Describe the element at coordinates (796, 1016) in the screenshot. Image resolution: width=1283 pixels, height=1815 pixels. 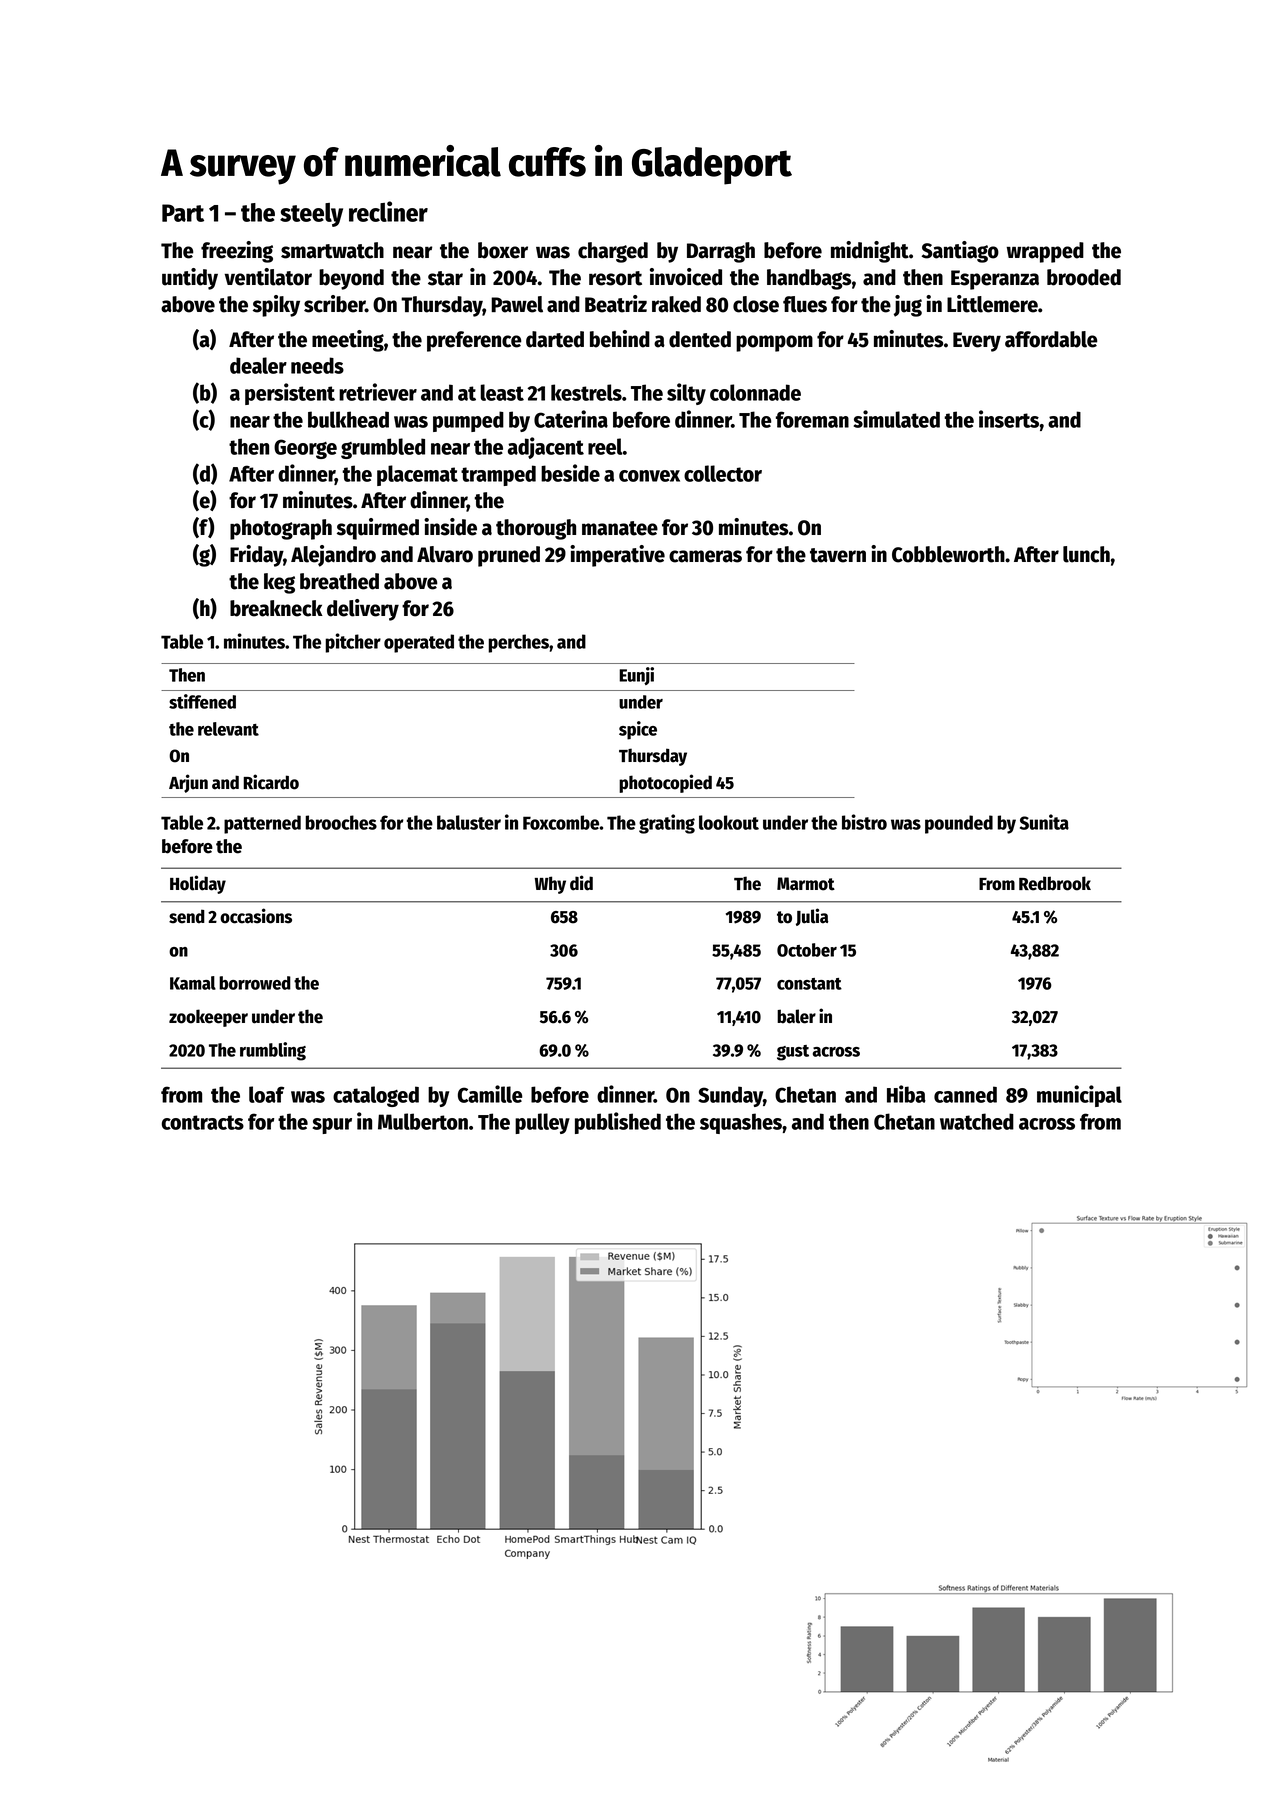
I see `baler` at that location.
